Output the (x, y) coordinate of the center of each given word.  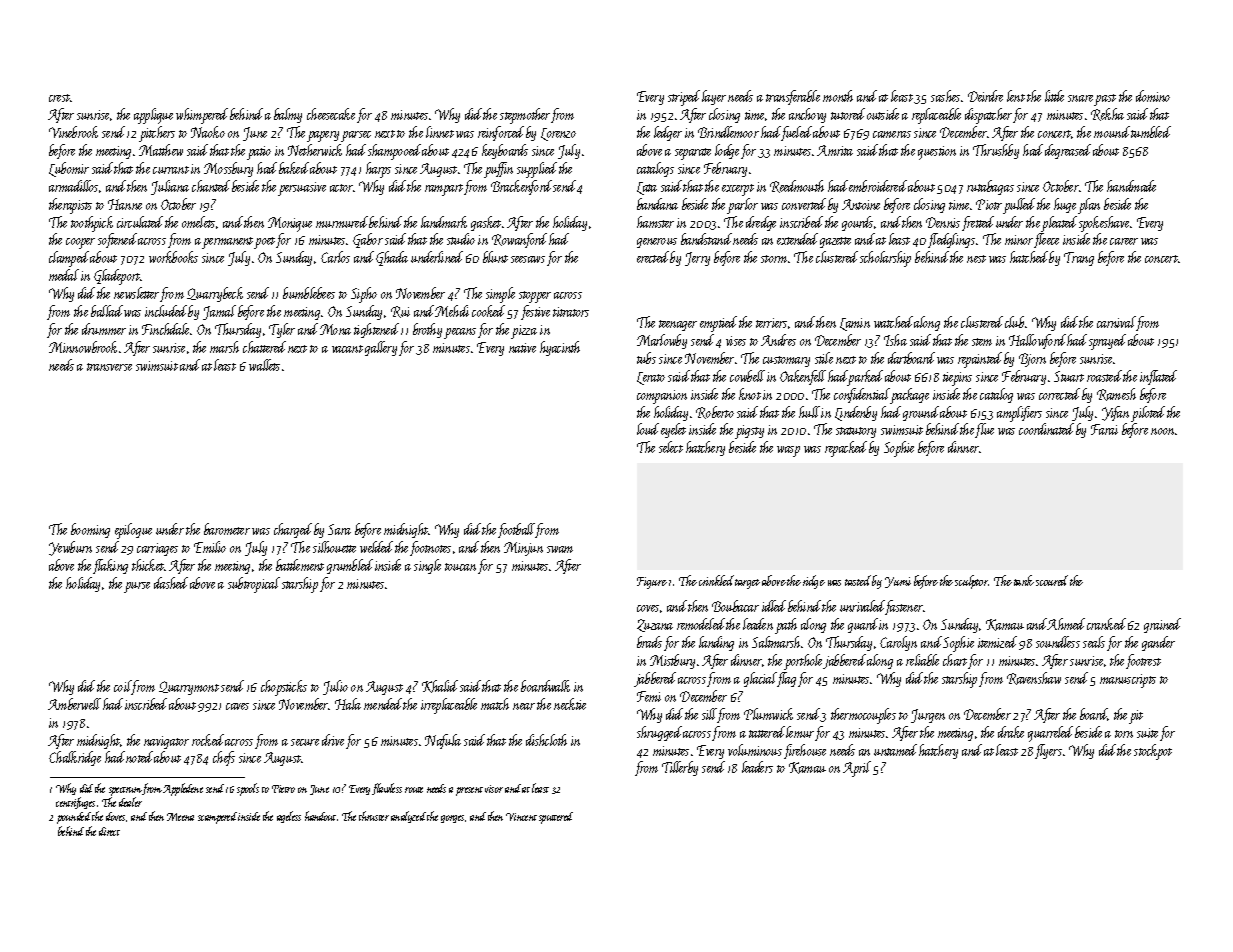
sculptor (972, 582)
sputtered (556, 818)
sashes (945, 96)
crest (60, 98)
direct (109, 831)
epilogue (133, 531)
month (838, 96)
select (671, 447)
